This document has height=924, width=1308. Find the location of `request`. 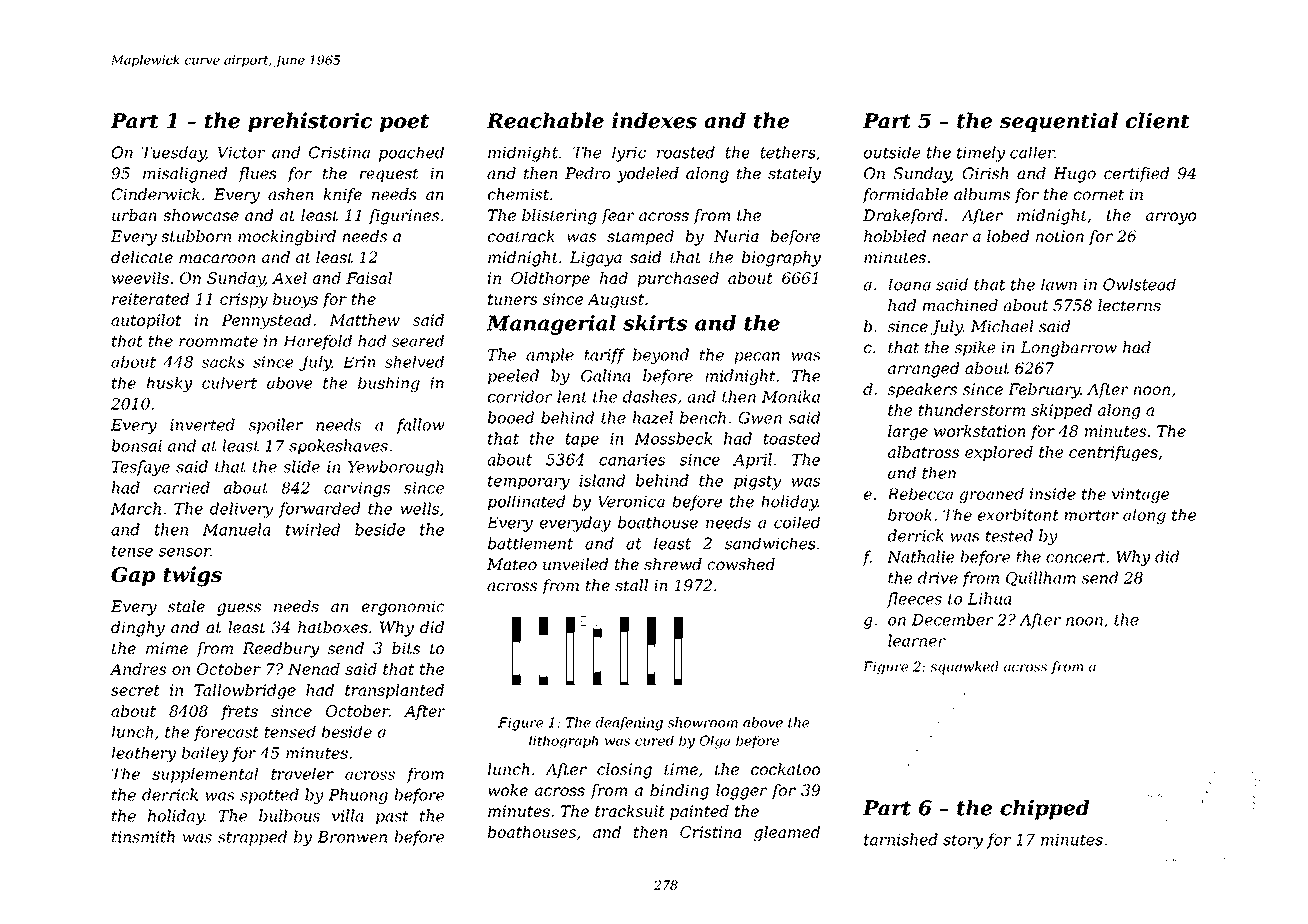

request is located at coordinates (389, 175).
